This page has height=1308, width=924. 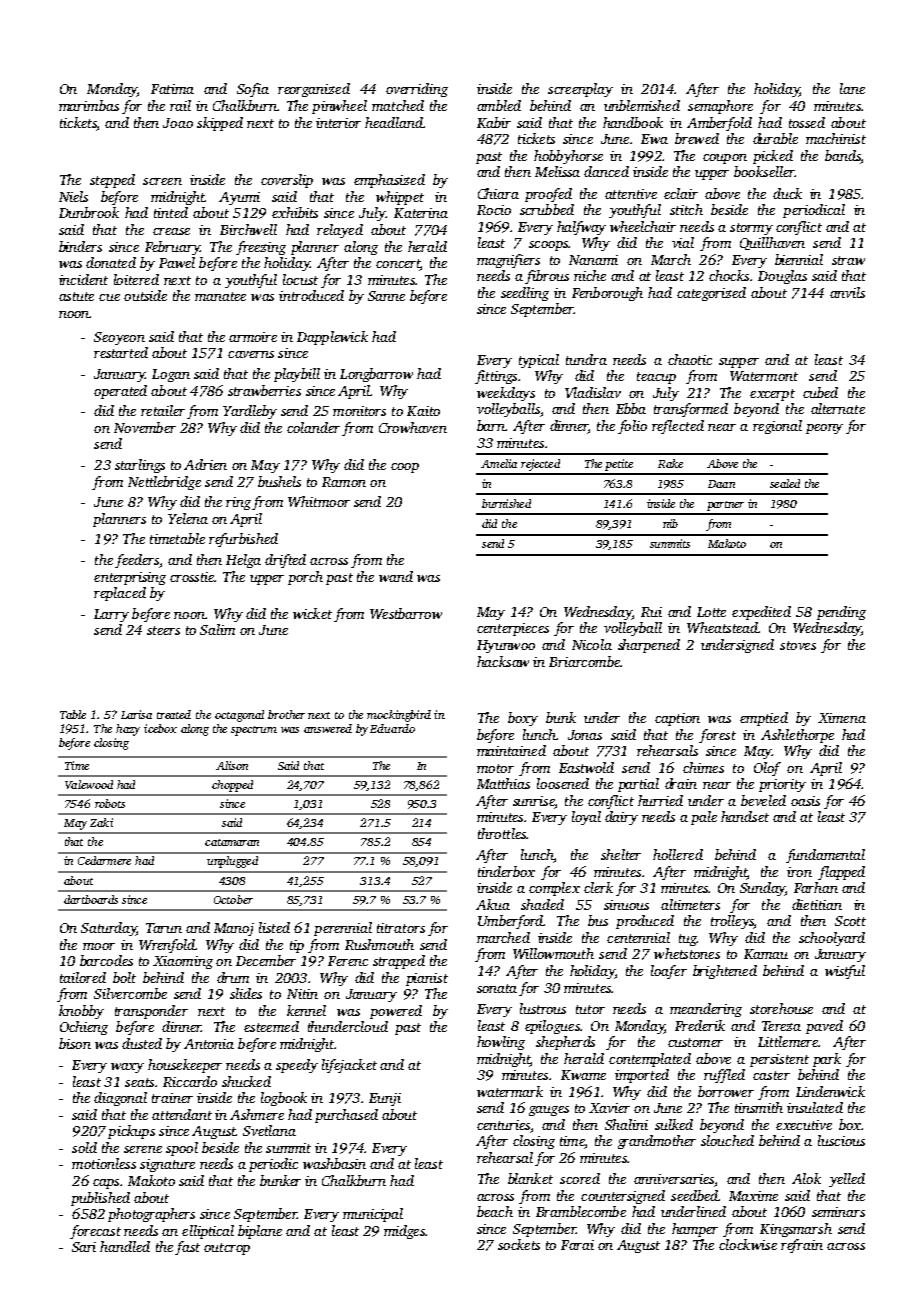 I want to click on Ferenc, so click(x=348, y=961).
